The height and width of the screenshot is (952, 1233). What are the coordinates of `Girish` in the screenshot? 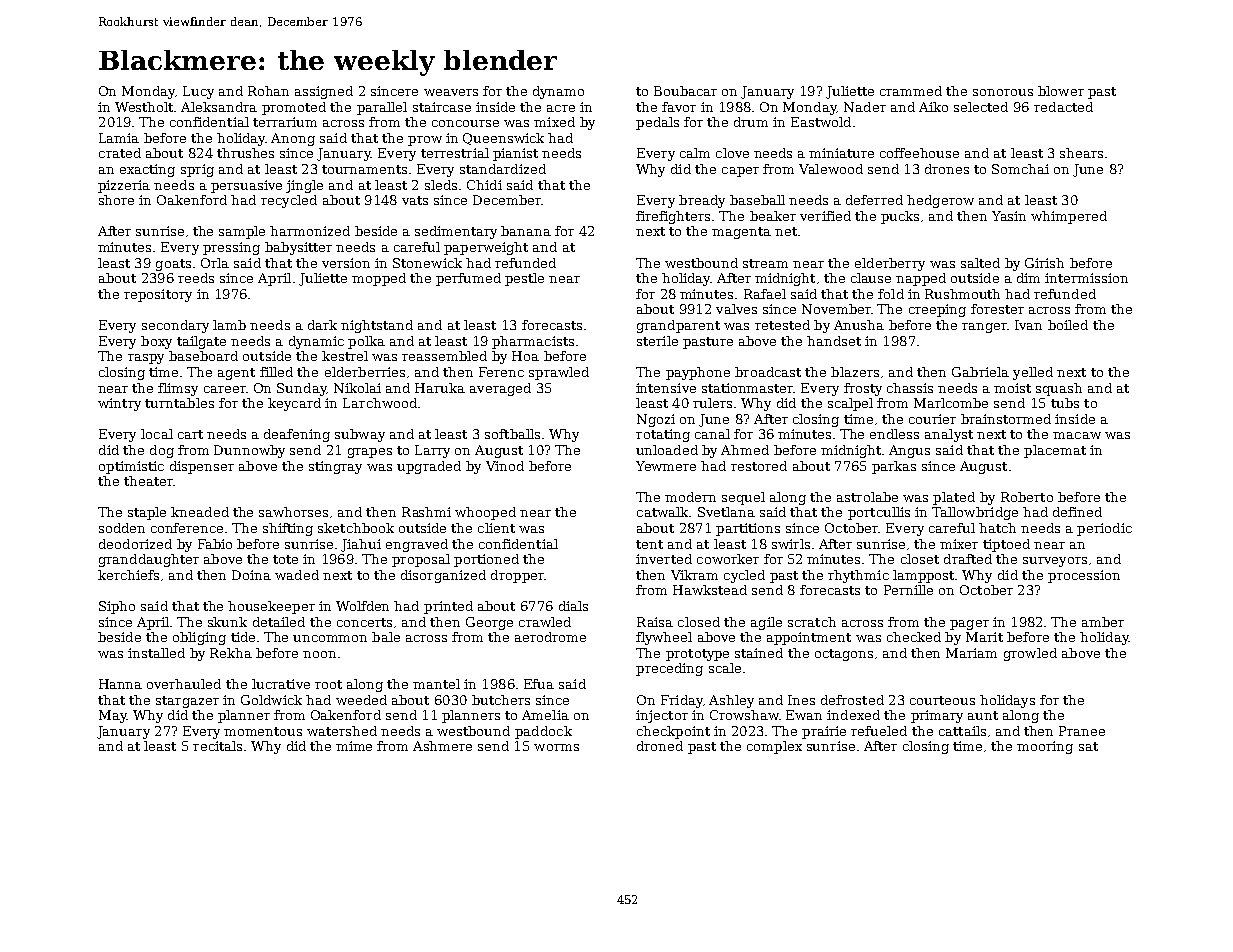 It's located at (1044, 263).
